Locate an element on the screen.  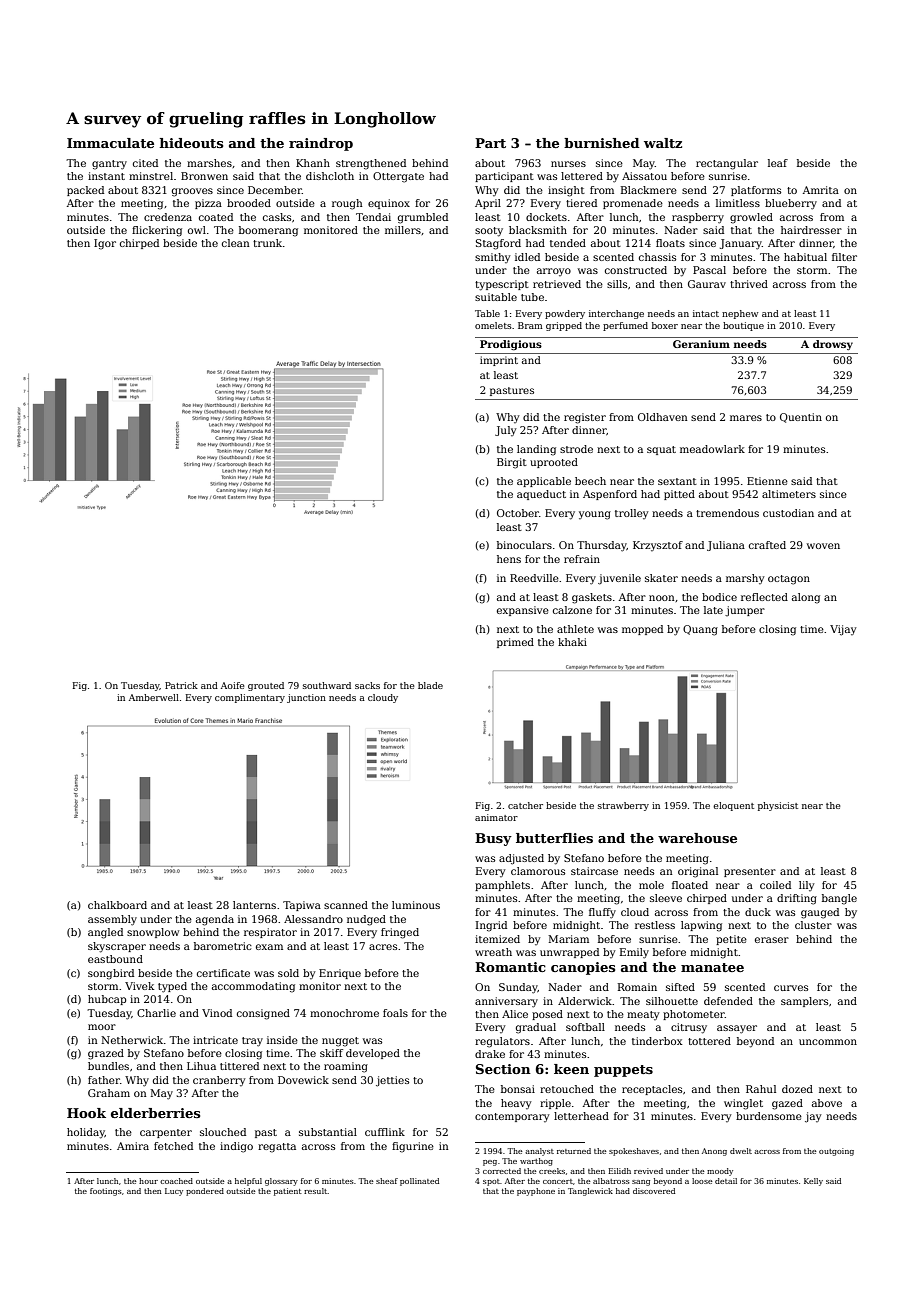
sacks is located at coordinates (367, 685).
